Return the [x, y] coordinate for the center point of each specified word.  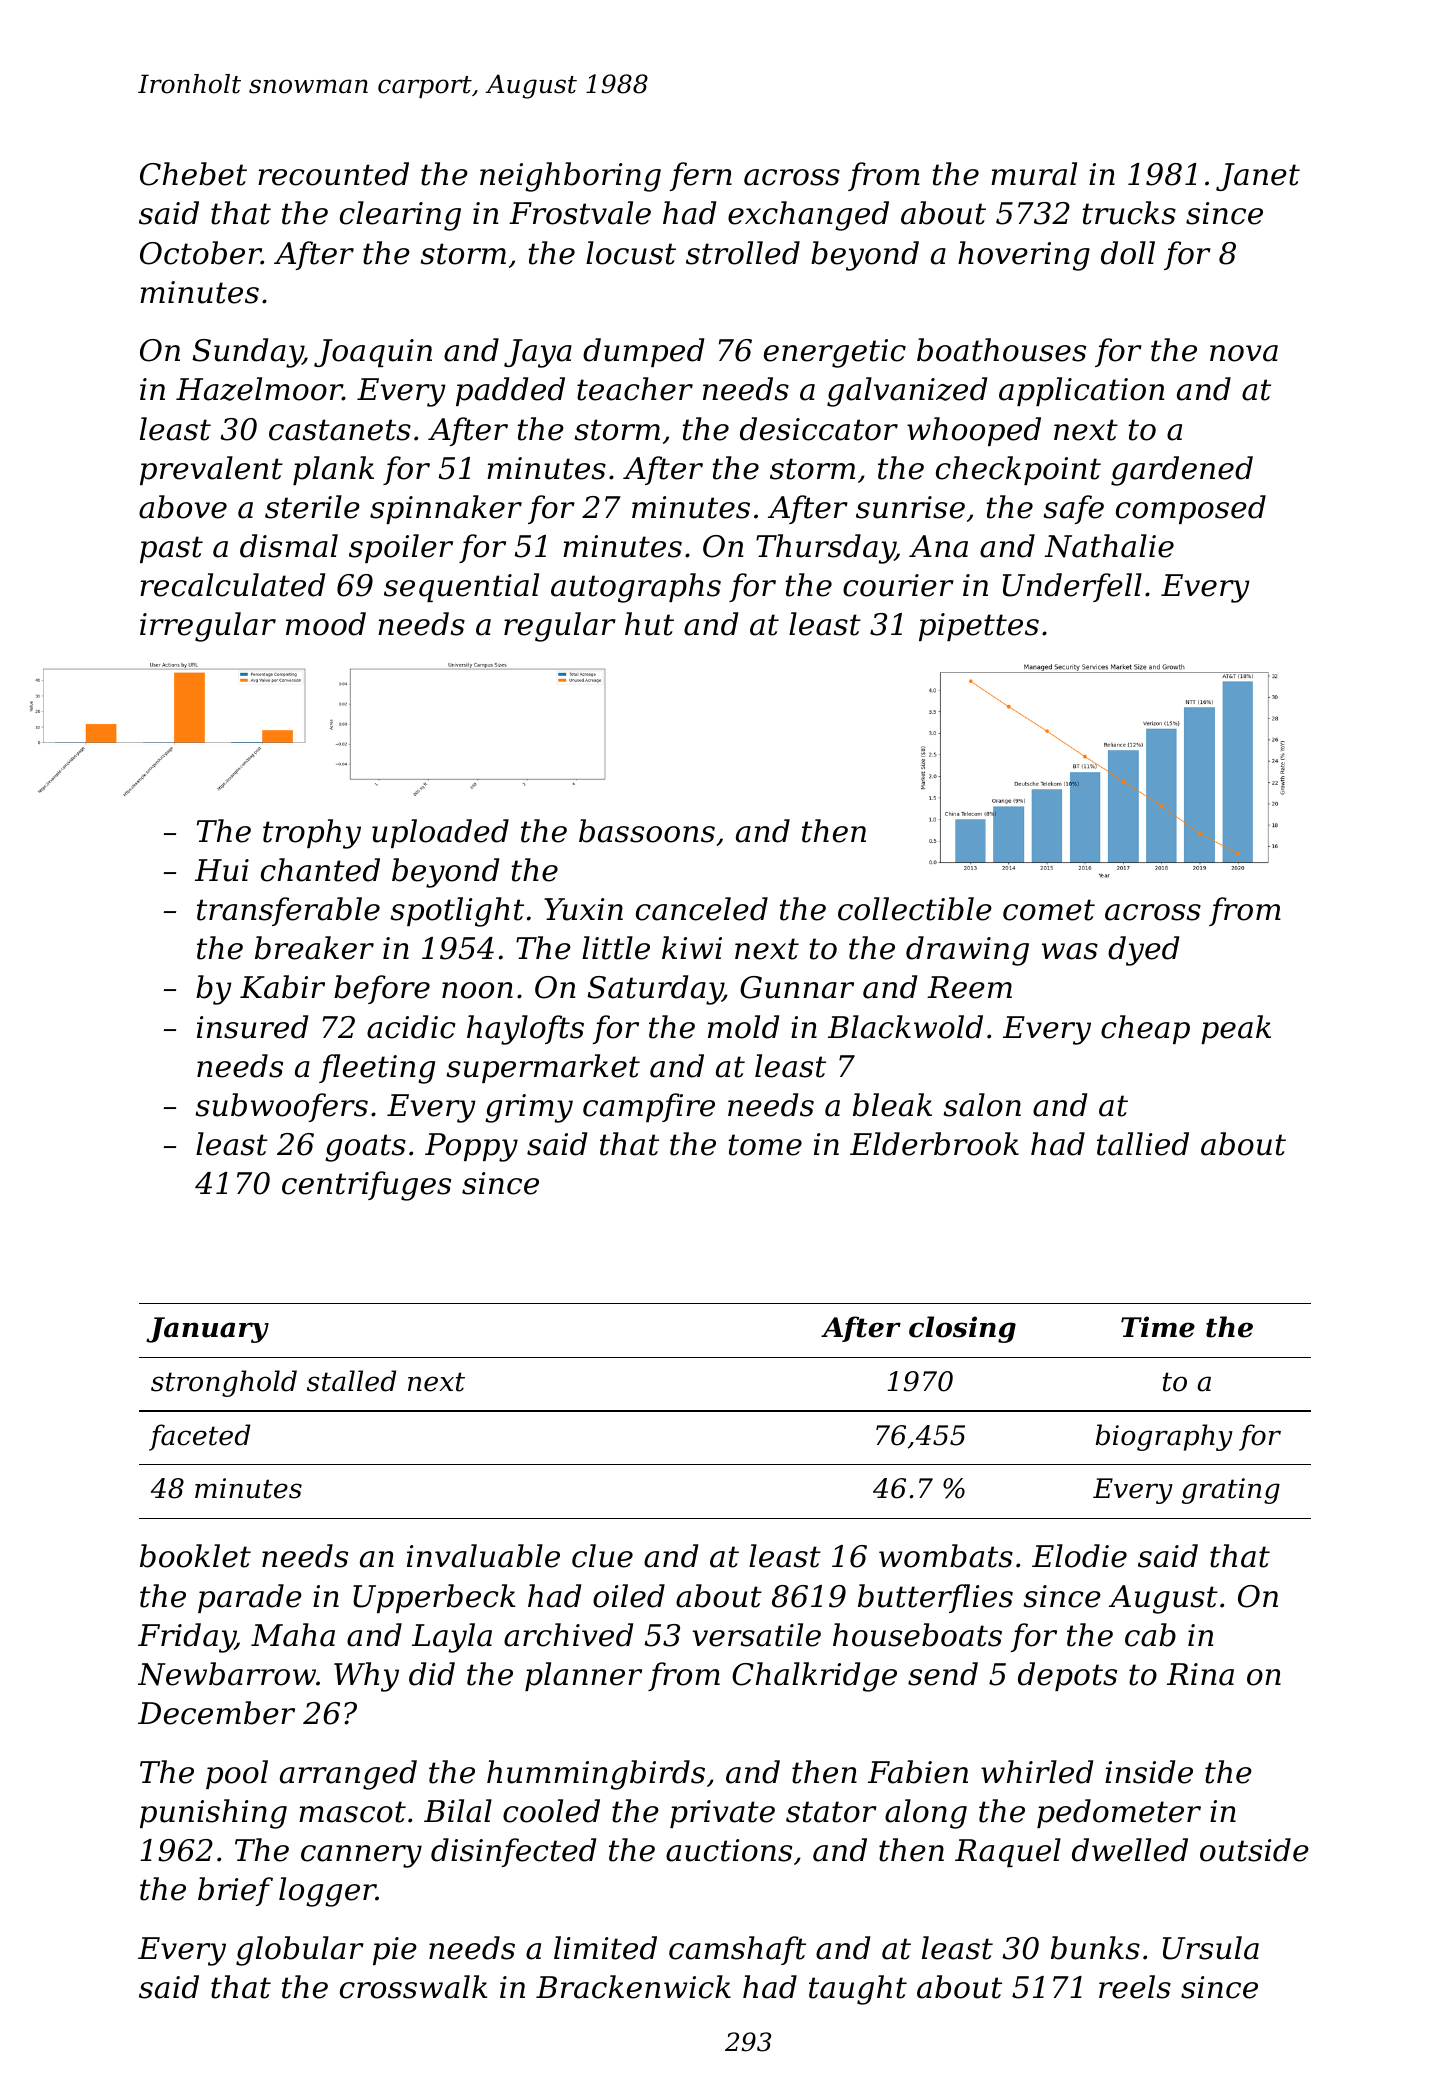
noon [477, 990]
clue [602, 1556]
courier [898, 585]
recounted [333, 174]
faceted [199, 1437]
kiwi [692, 947]
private [722, 1814]
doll [1128, 253]
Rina [1200, 1674]
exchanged [808, 216]
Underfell [1072, 587]
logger [327, 1892]
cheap [1145, 1029]
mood [326, 624]
